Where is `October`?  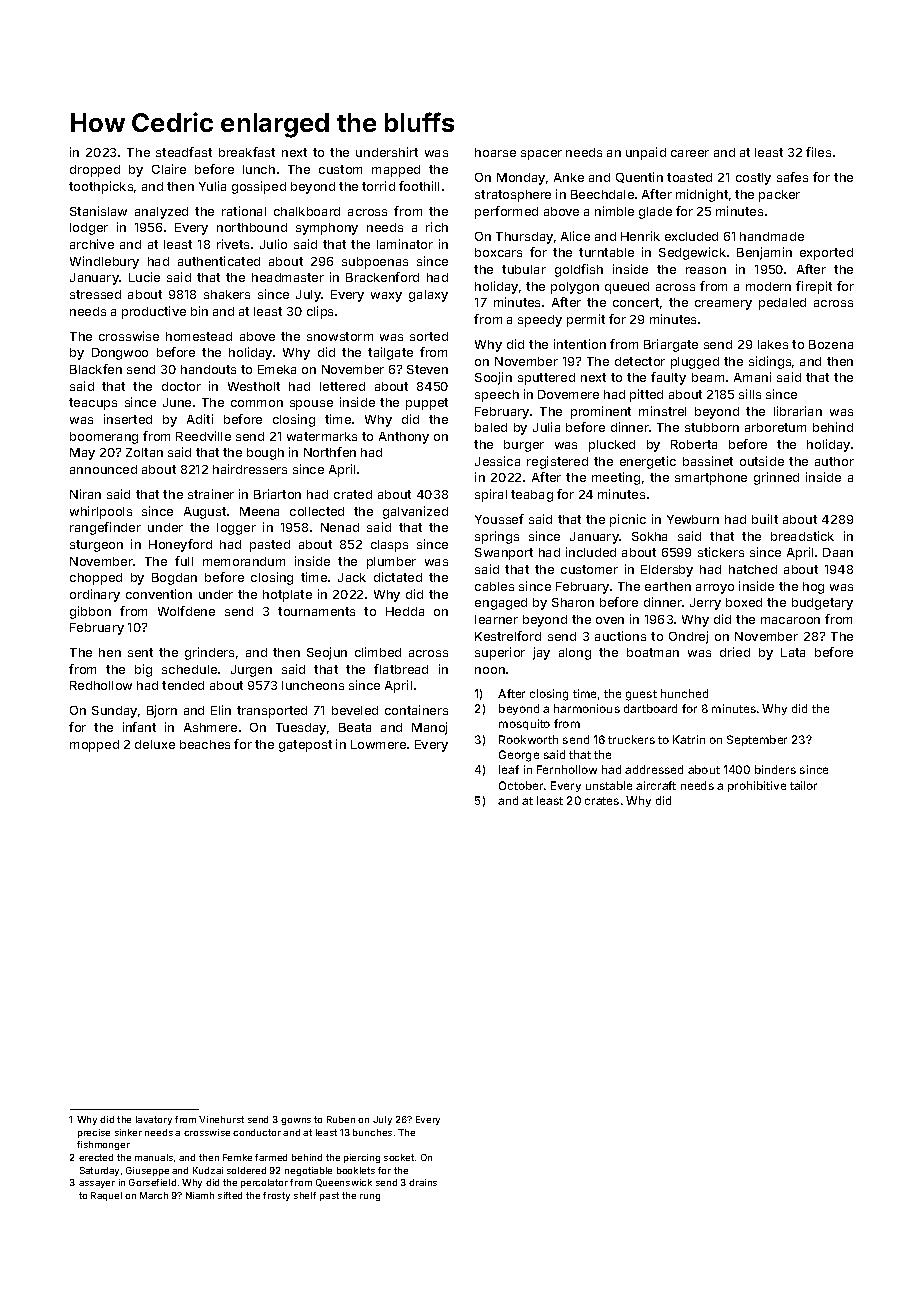 October is located at coordinates (521, 785).
